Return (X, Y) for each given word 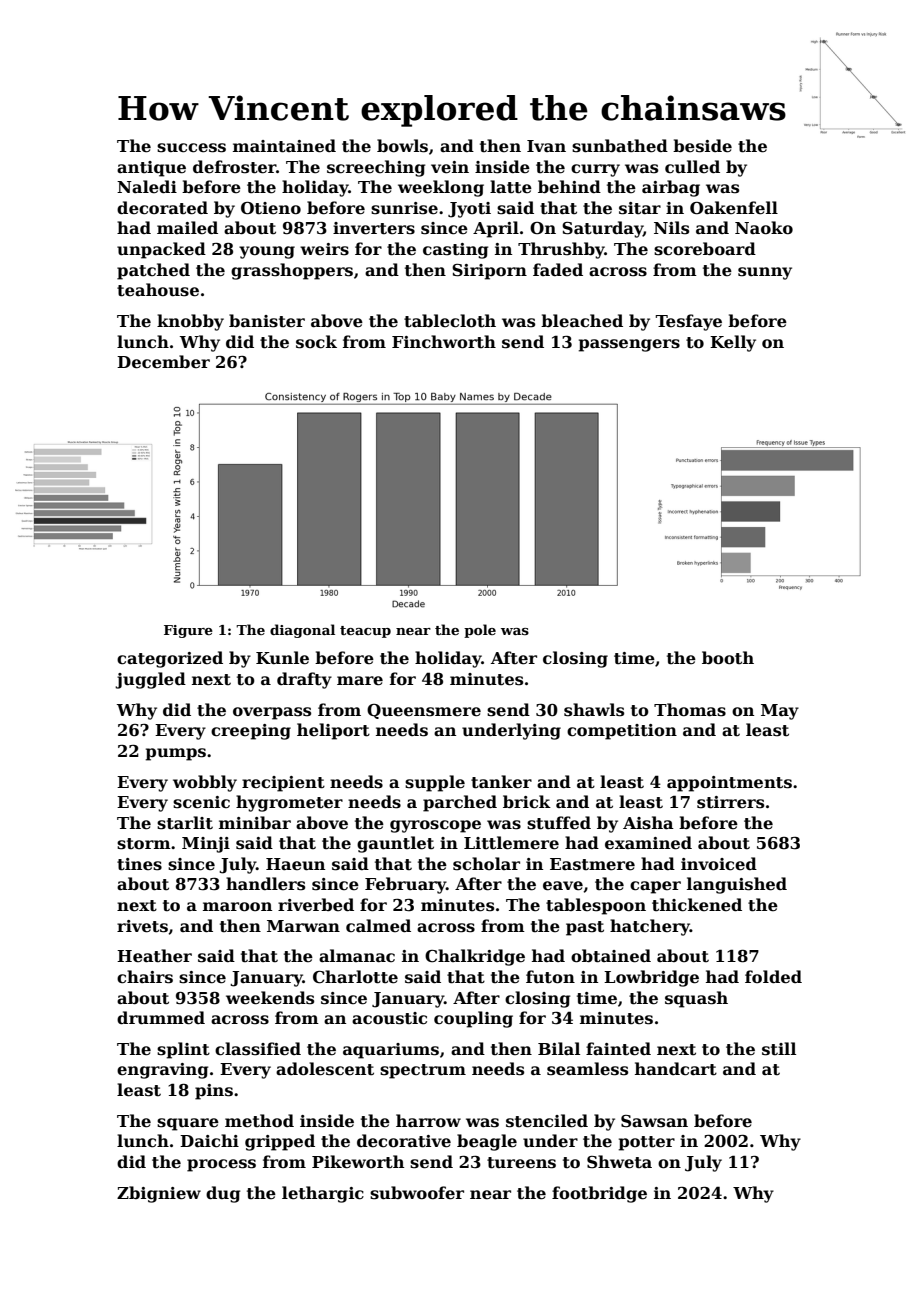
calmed (378, 926)
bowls (402, 146)
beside (702, 146)
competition (622, 732)
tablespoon (596, 906)
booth (728, 658)
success (191, 148)
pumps (176, 754)
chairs (145, 977)
